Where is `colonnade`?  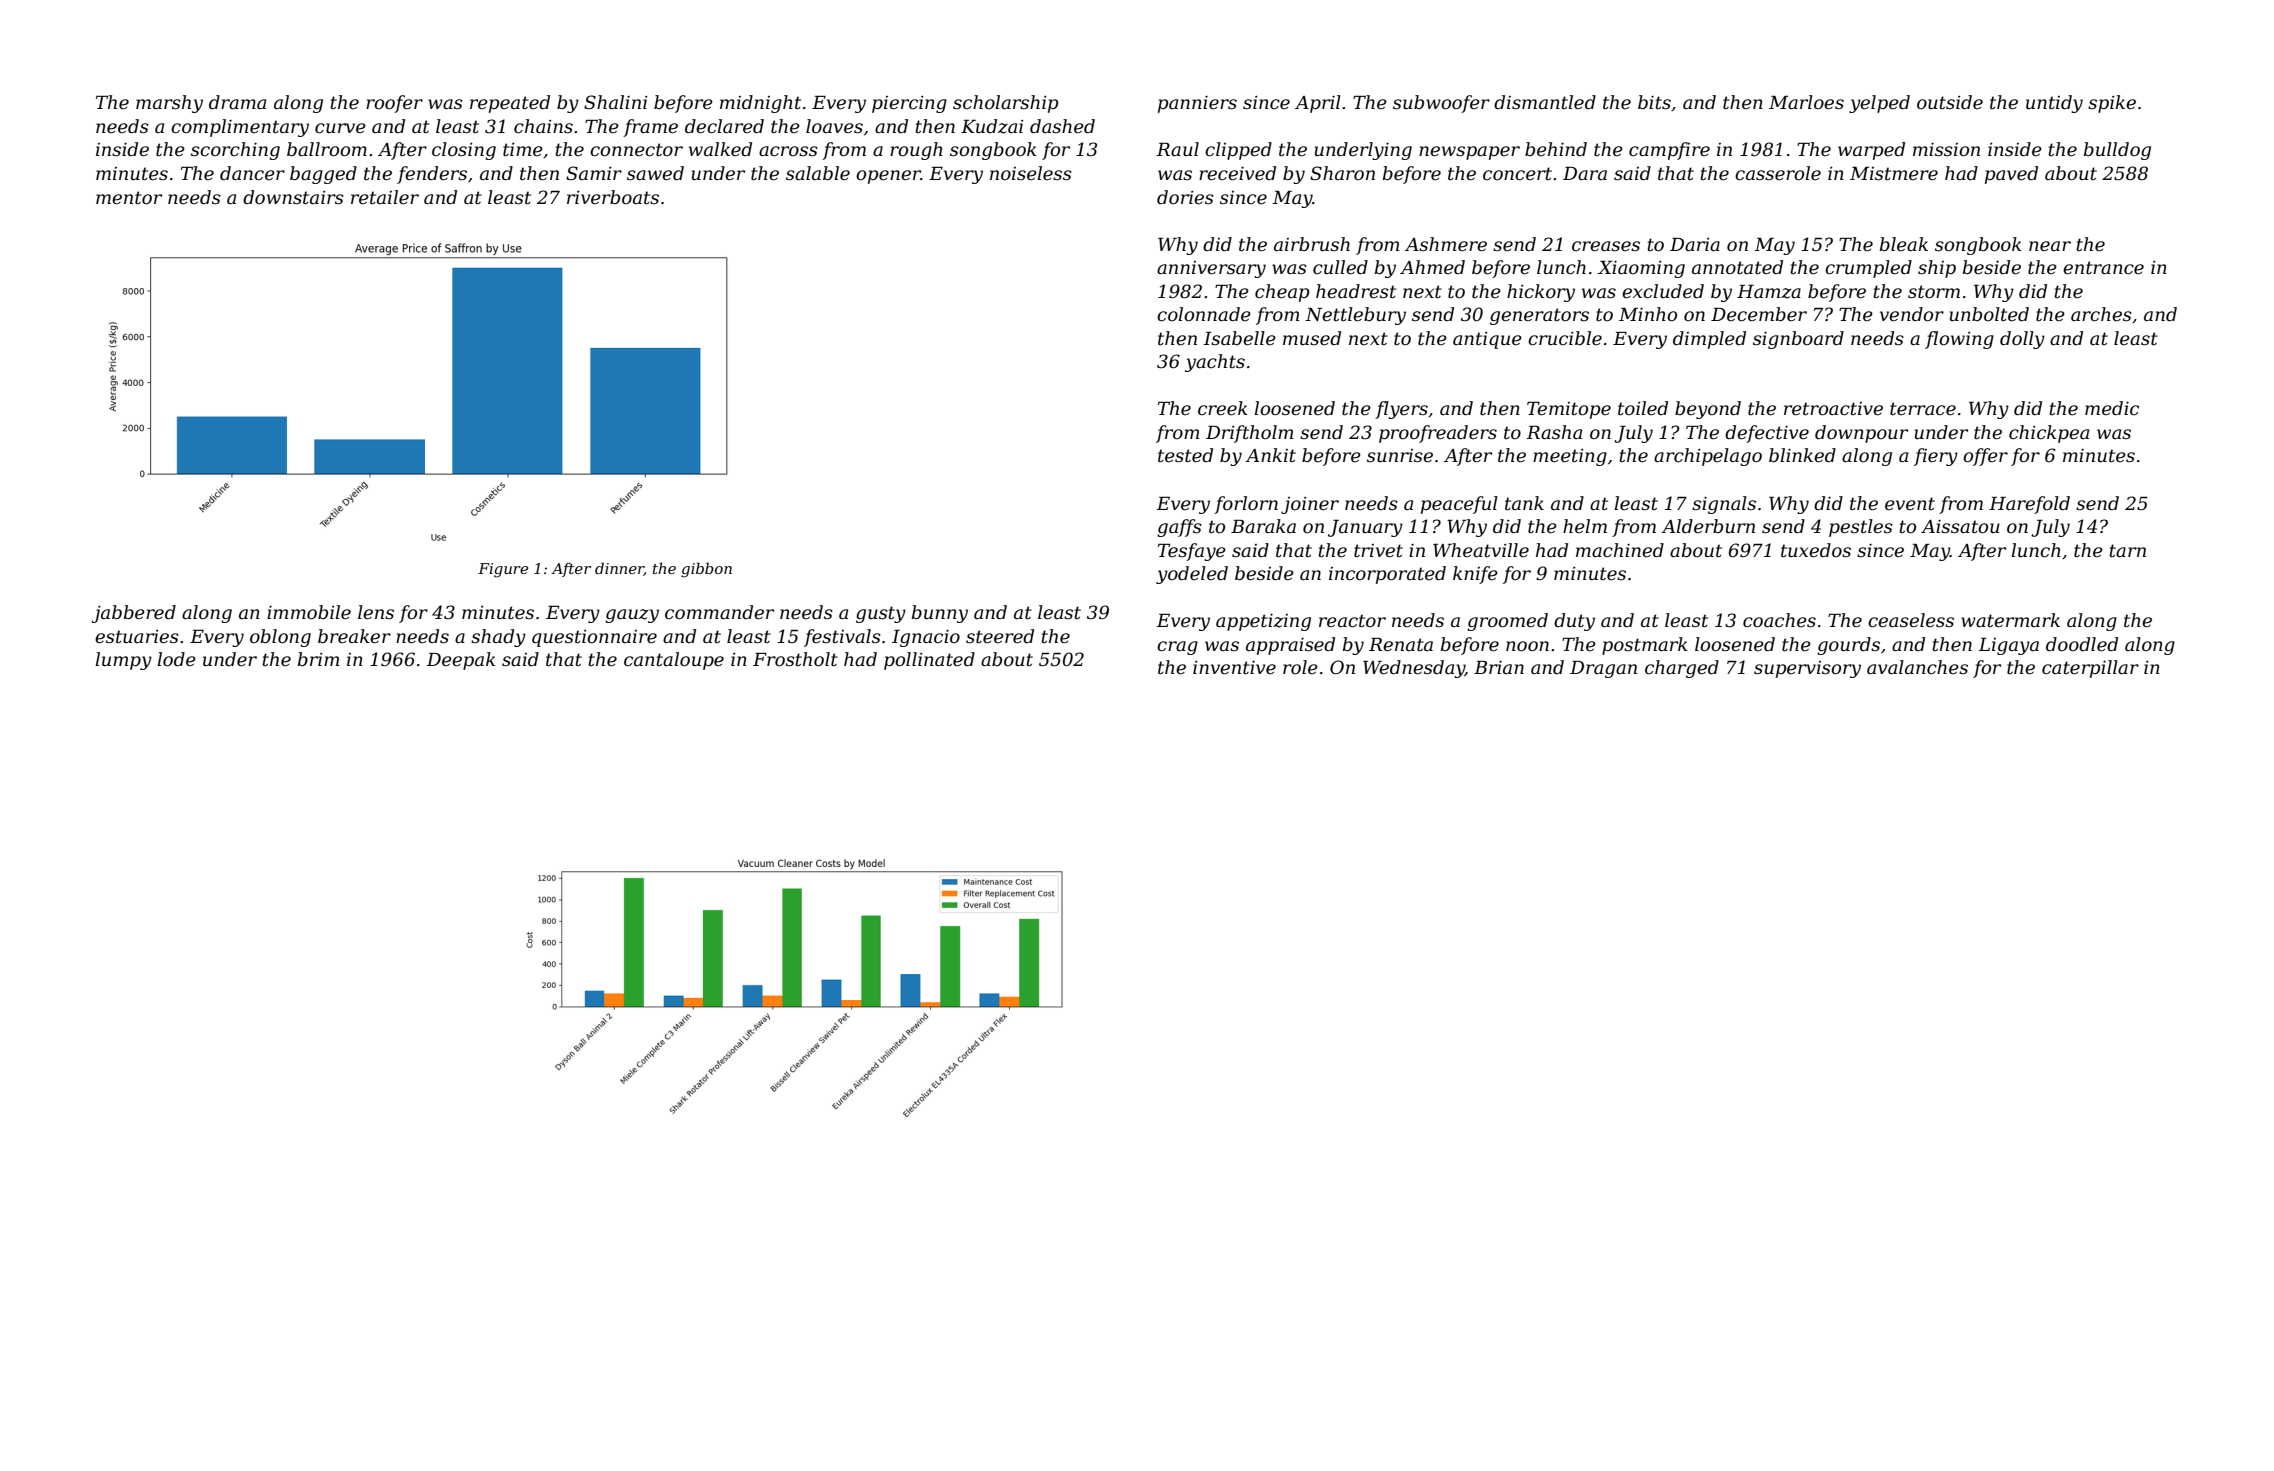 colonnade is located at coordinates (1204, 314).
